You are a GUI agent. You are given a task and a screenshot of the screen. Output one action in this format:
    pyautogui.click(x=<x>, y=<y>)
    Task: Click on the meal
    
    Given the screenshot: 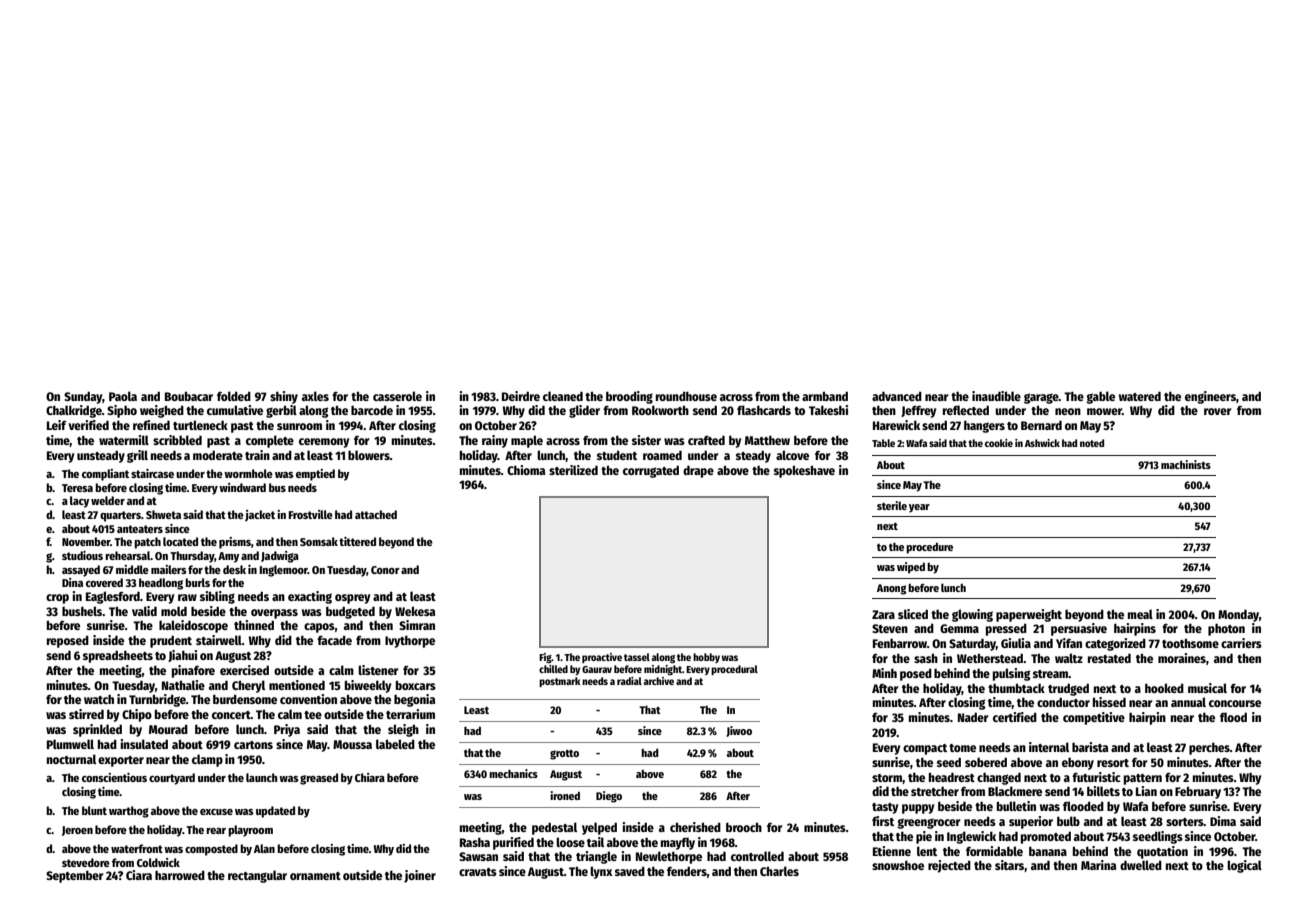 What is the action you would take?
    pyautogui.click(x=1140, y=614)
